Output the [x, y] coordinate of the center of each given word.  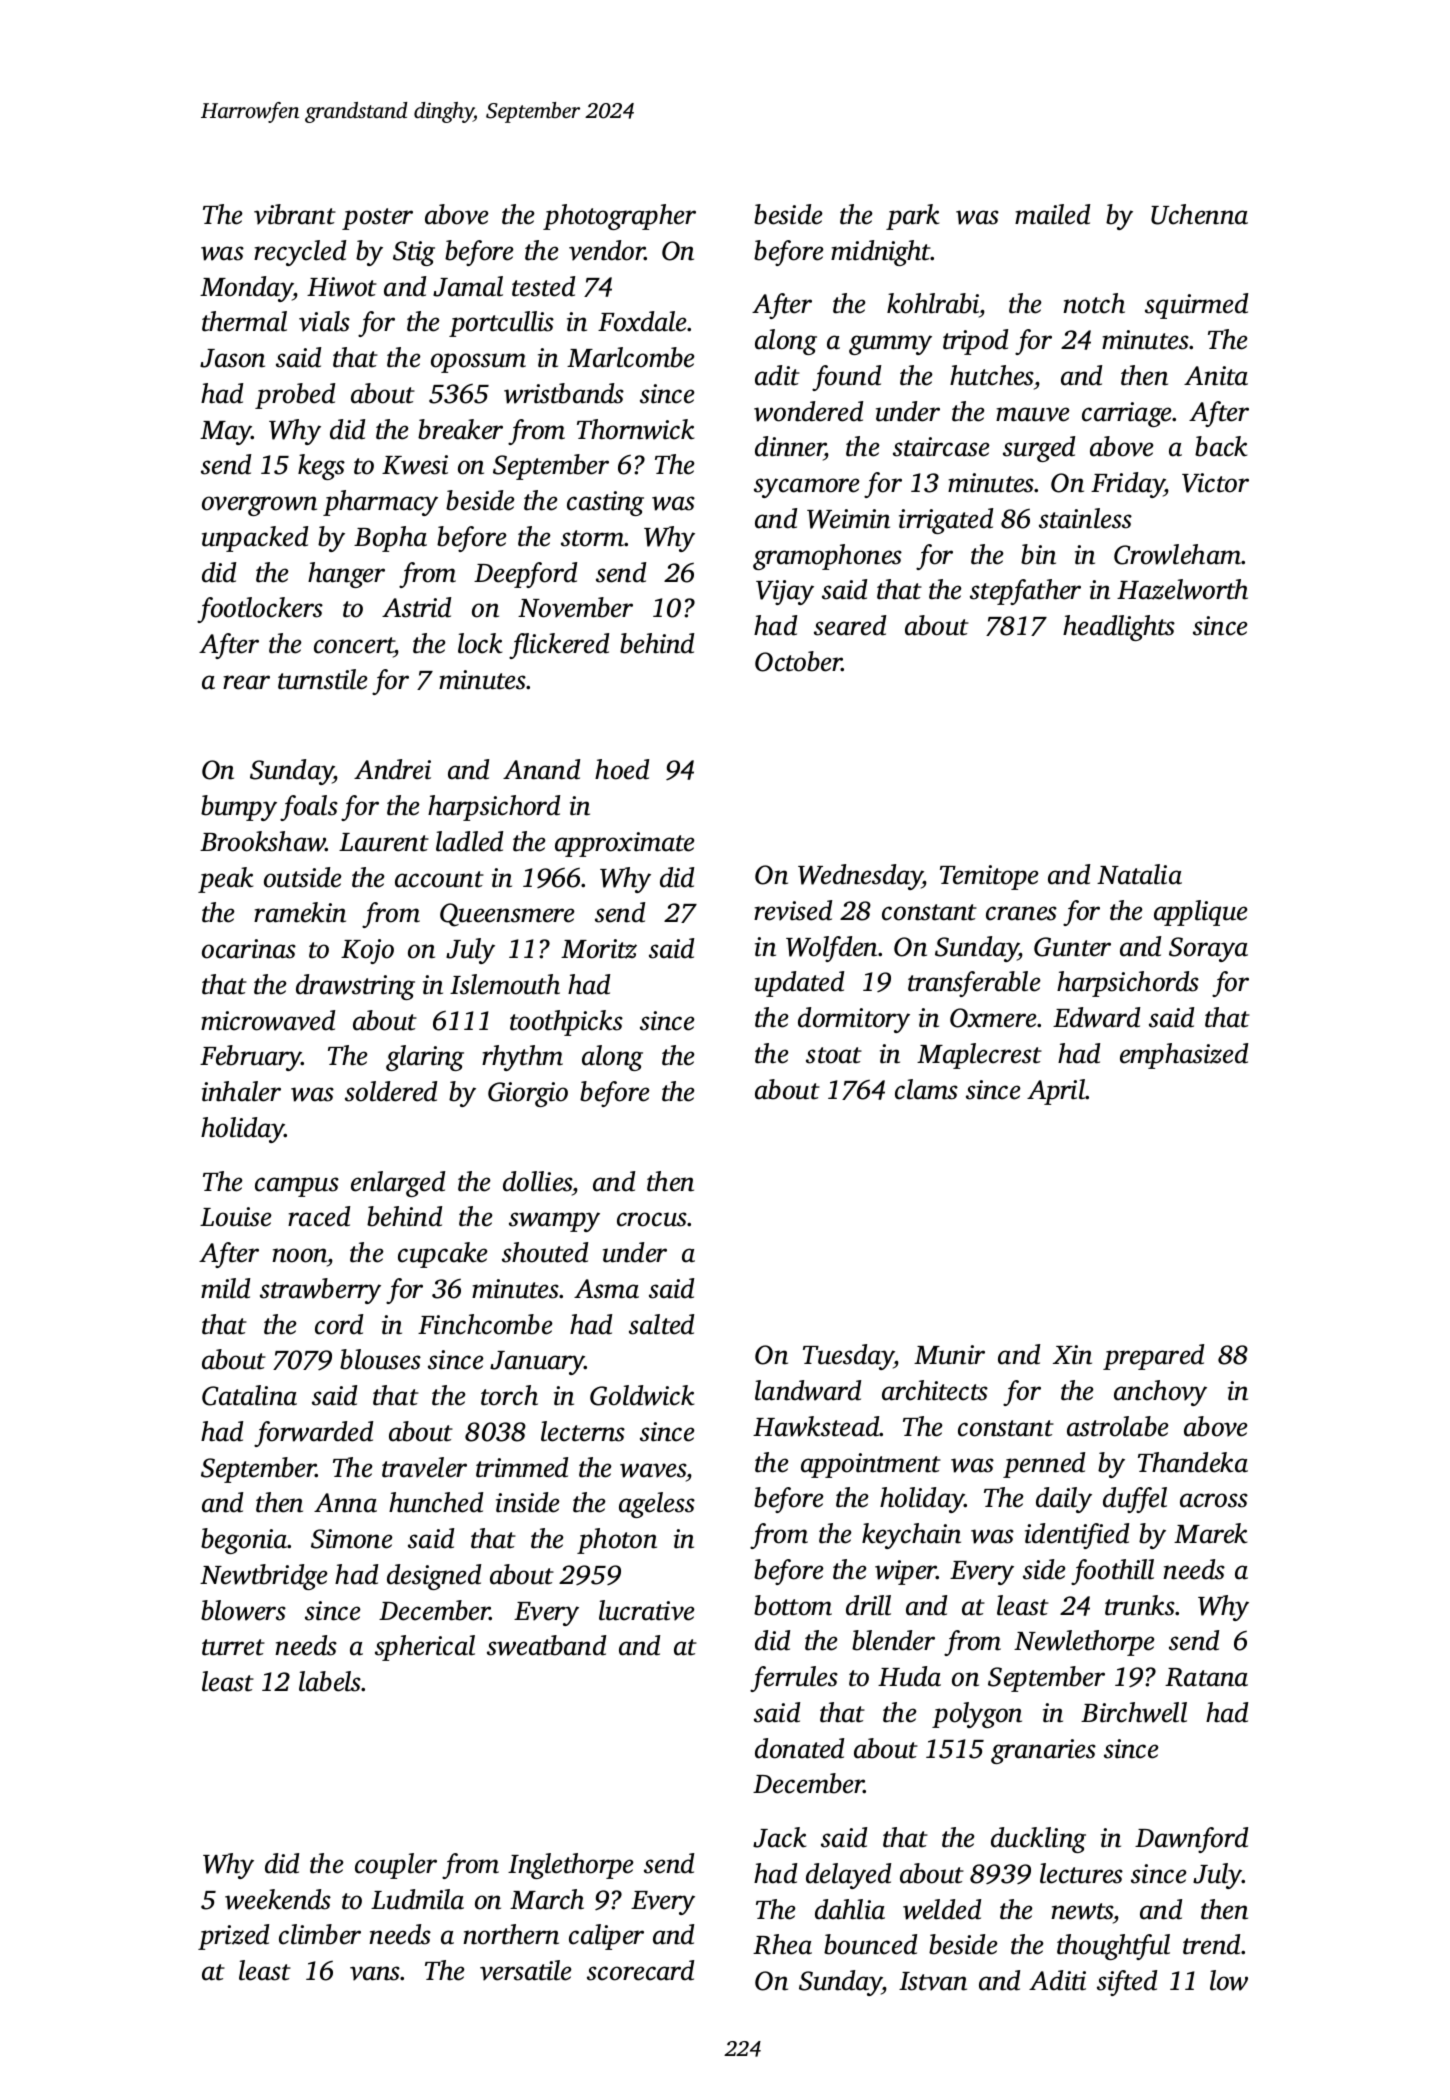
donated [799, 1748]
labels [330, 1681]
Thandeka [1193, 1462]
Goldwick [642, 1395]
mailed [1052, 214]
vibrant [295, 214]
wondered [808, 411]
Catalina [249, 1395]
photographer [619, 217]
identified [1077, 1536]
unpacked [255, 539]
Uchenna [1199, 214]
